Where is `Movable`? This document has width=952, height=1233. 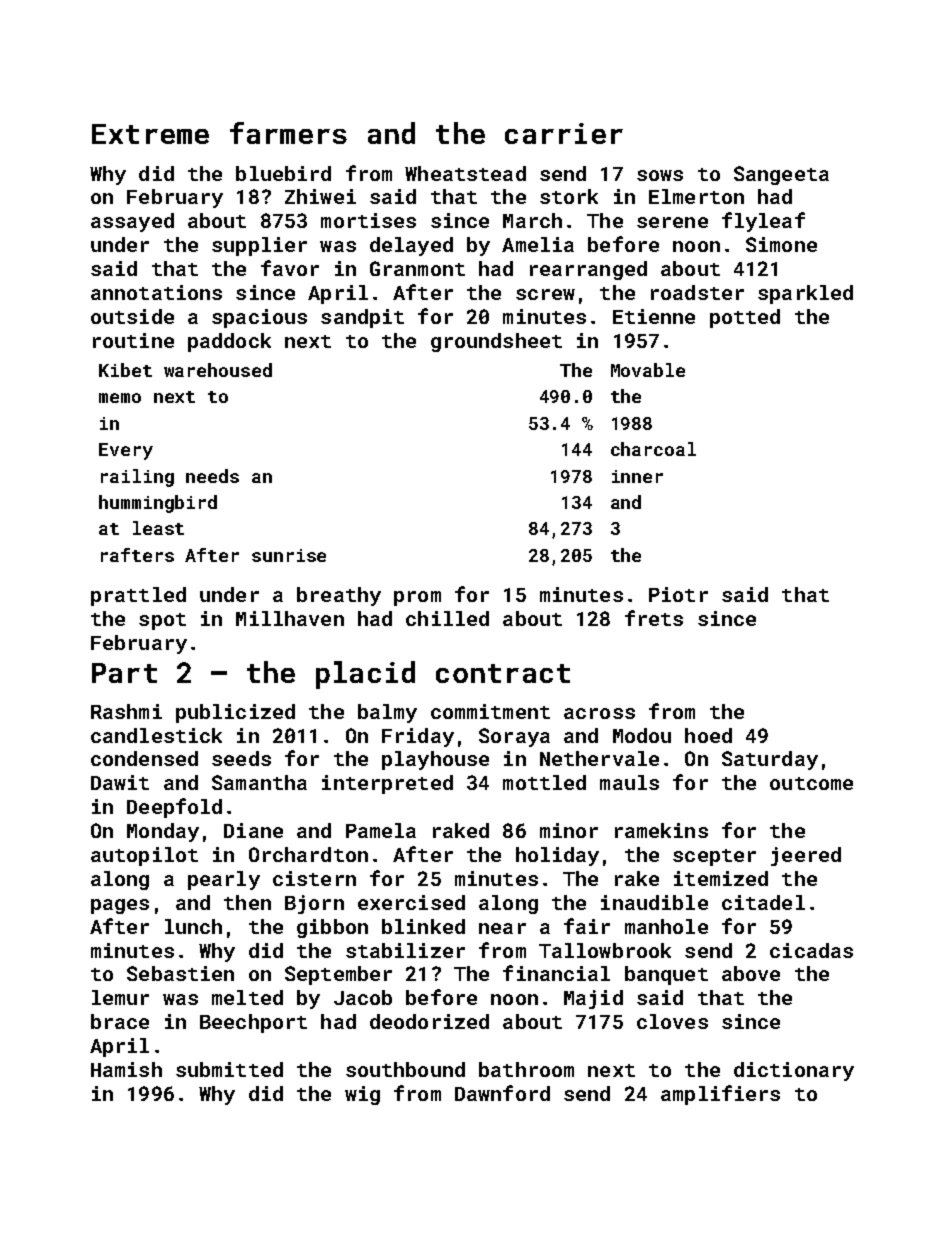 Movable is located at coordinates (648, 370).
